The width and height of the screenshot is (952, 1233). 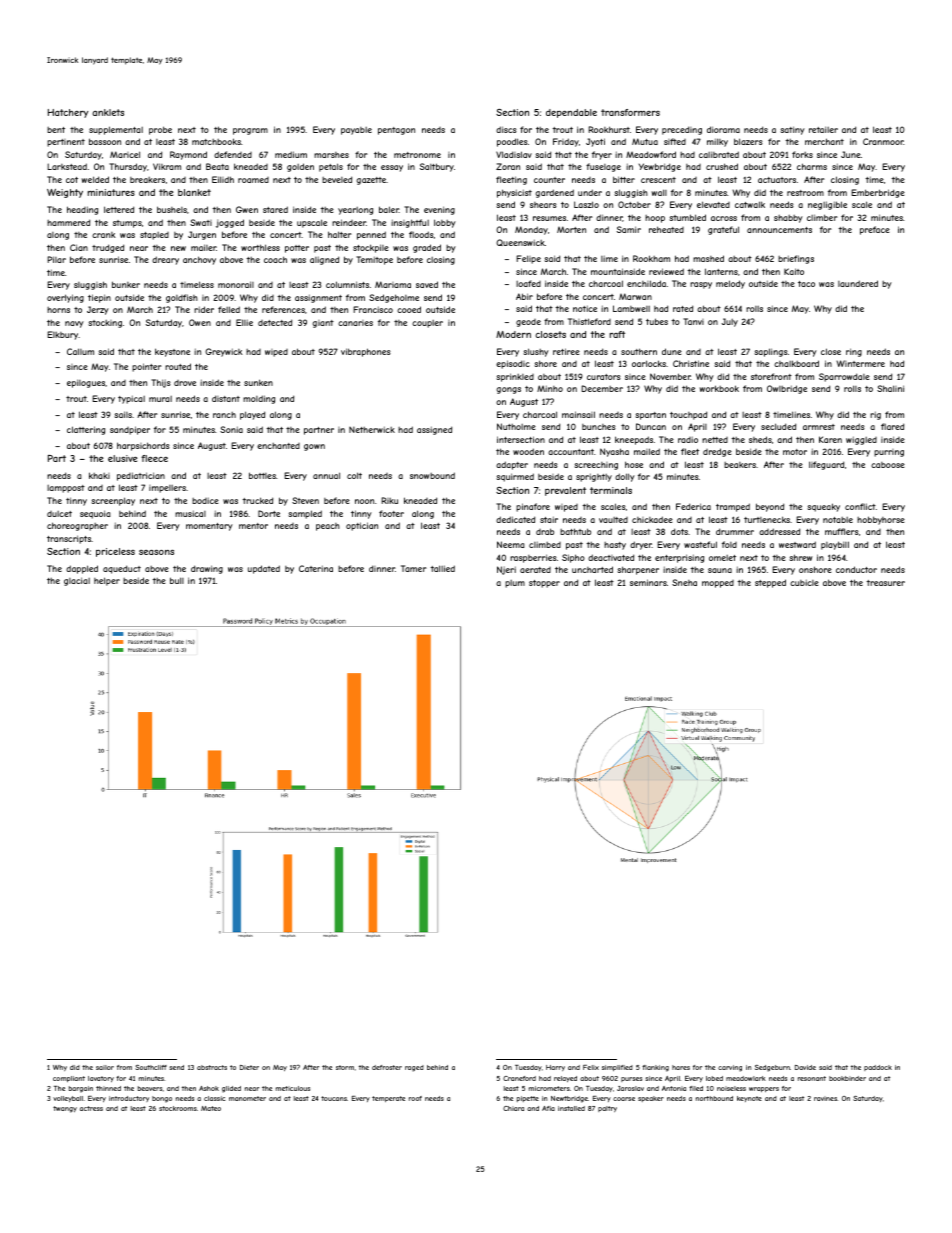 I want to click on mufflers, so click(x=842, y=531).
